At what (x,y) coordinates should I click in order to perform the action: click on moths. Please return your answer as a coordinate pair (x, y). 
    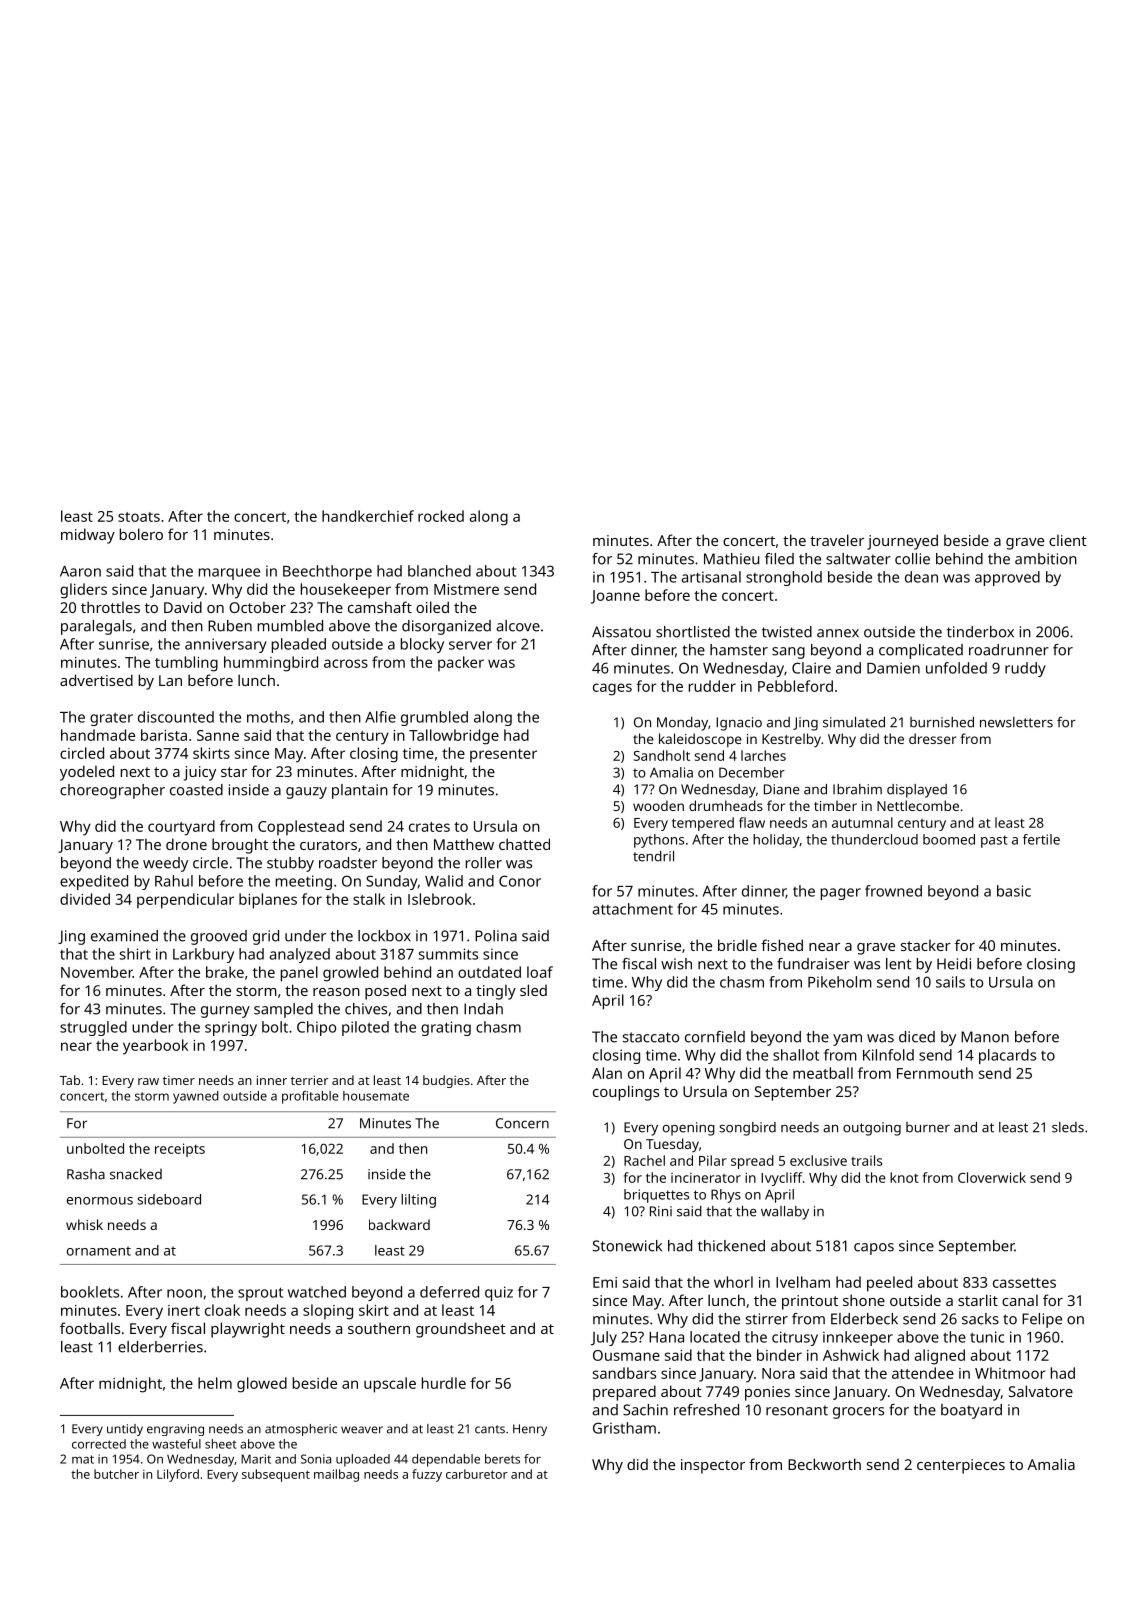
    Looking at the image, I should click on (268, 717).
